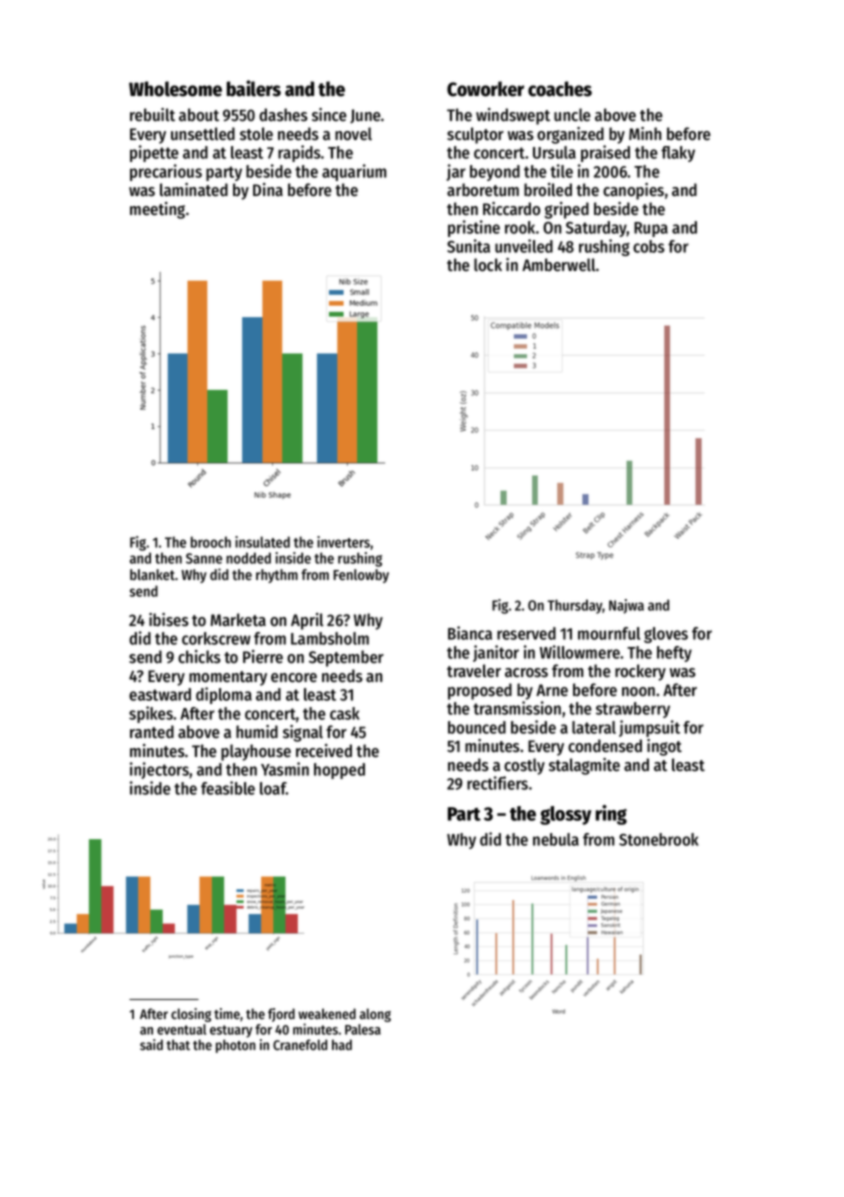 The image size is (844, 1197). What do you see at coordinates (363, 1029) in the screenshot?
I see `Palesa` at bounding box center [363, 1029].
